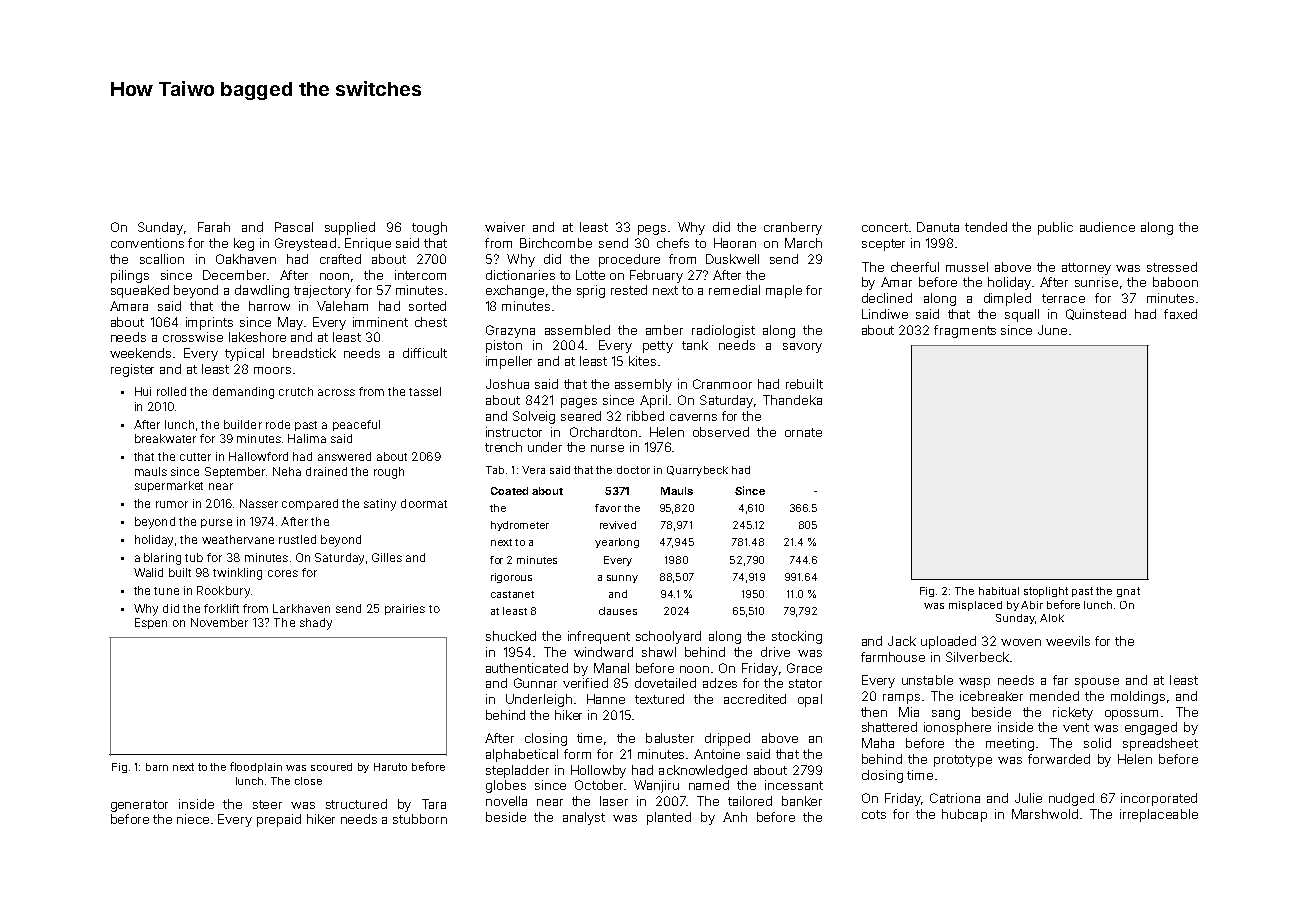  What do you see at coordinates (1159, 815) in the screenshot?
I see `irreplaceable` at bounding box center [1159, 815].
